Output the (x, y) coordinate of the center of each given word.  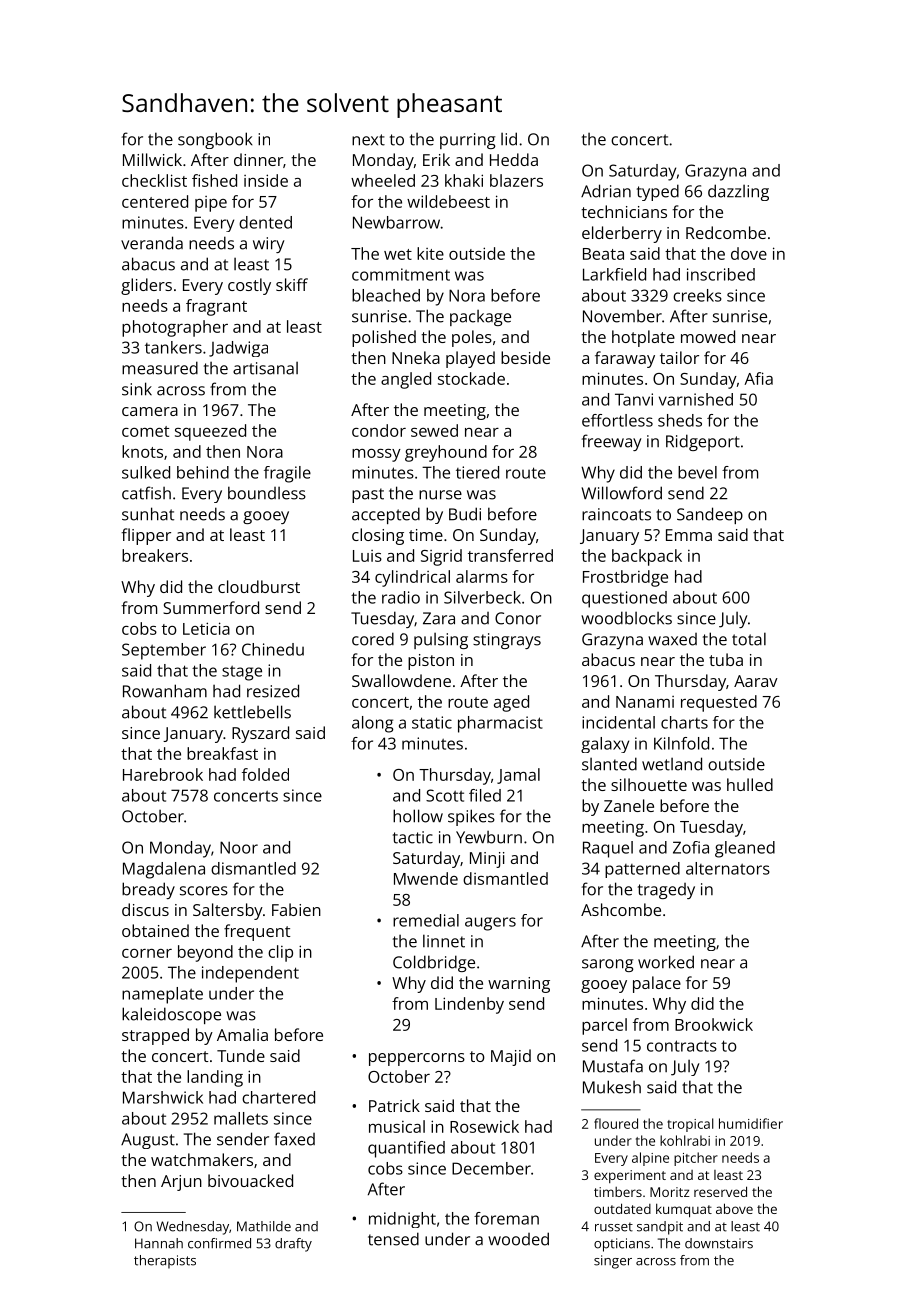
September (164, 651)
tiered (477, 472)
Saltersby (228, 911)
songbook (215, 140)
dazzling (738, 192)
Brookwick (714, 1024)
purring (467, 141)
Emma (689, 535)
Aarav (756, 681)
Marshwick (163, 1097)
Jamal (518, 776)
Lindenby (469, 1005)
